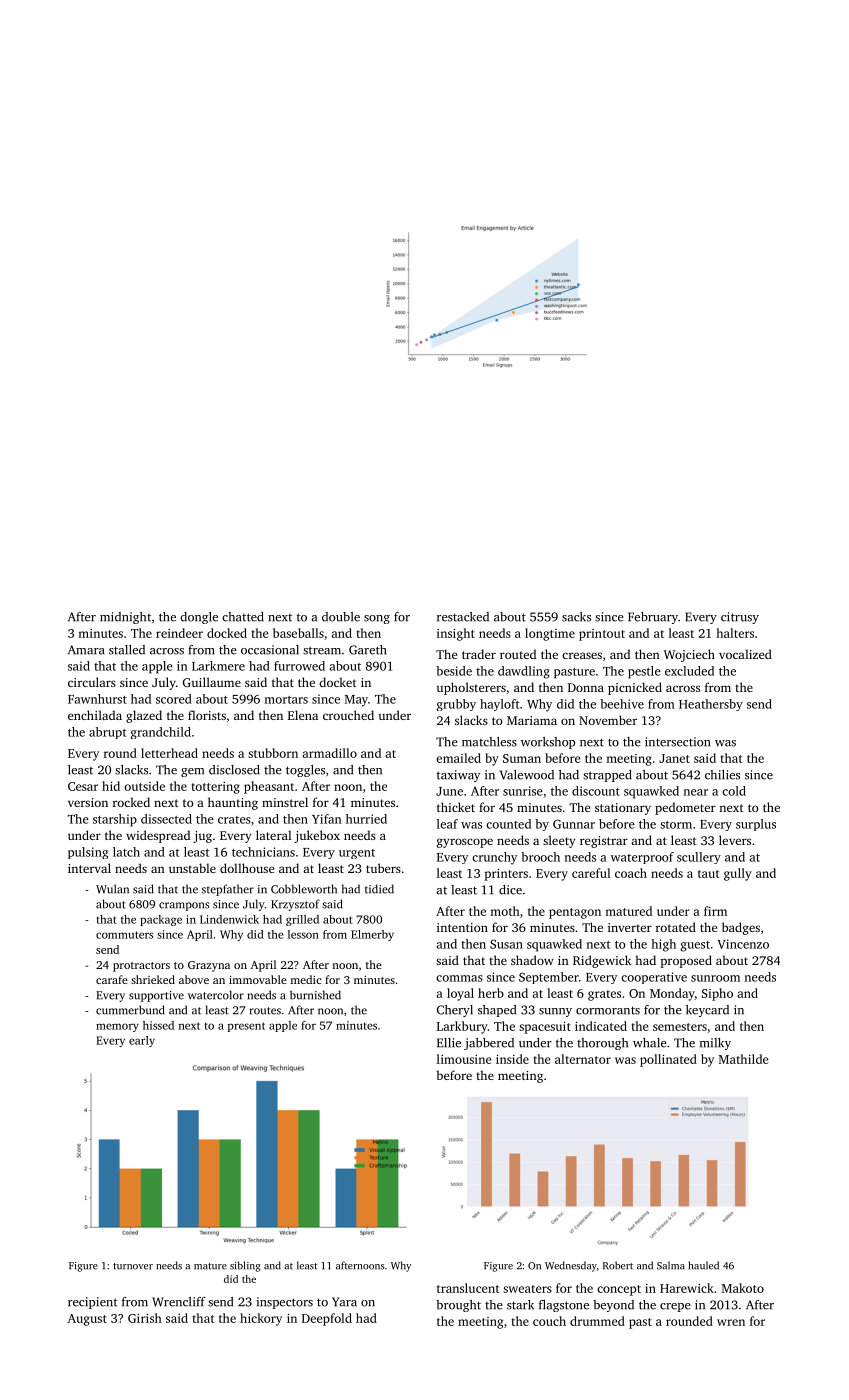  What do you see at coordinates (169, 753) in the document?
I see `letterhead` at bounding box center [169, 753].
